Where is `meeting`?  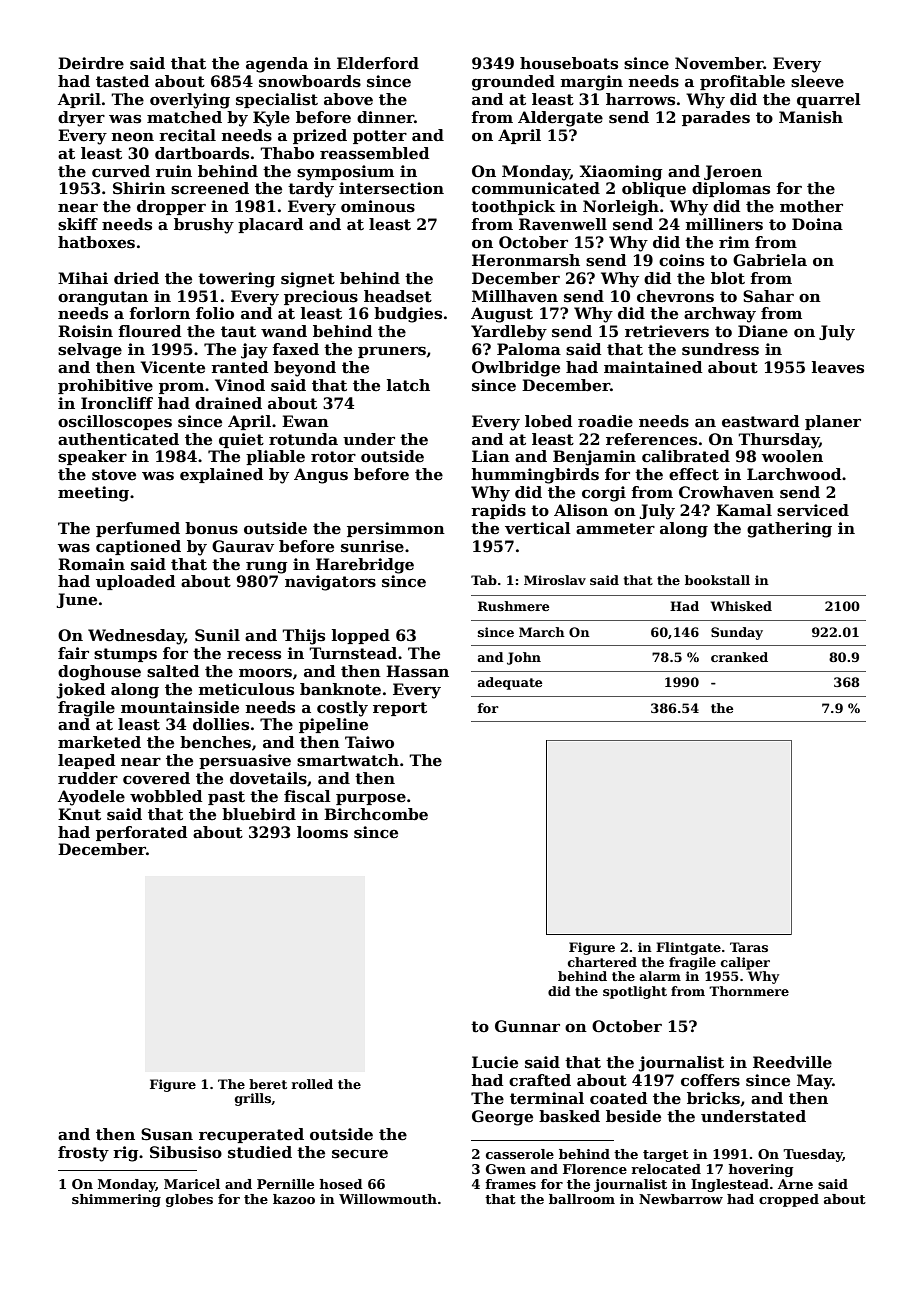
meeting is located at coordinates (93, 494).
